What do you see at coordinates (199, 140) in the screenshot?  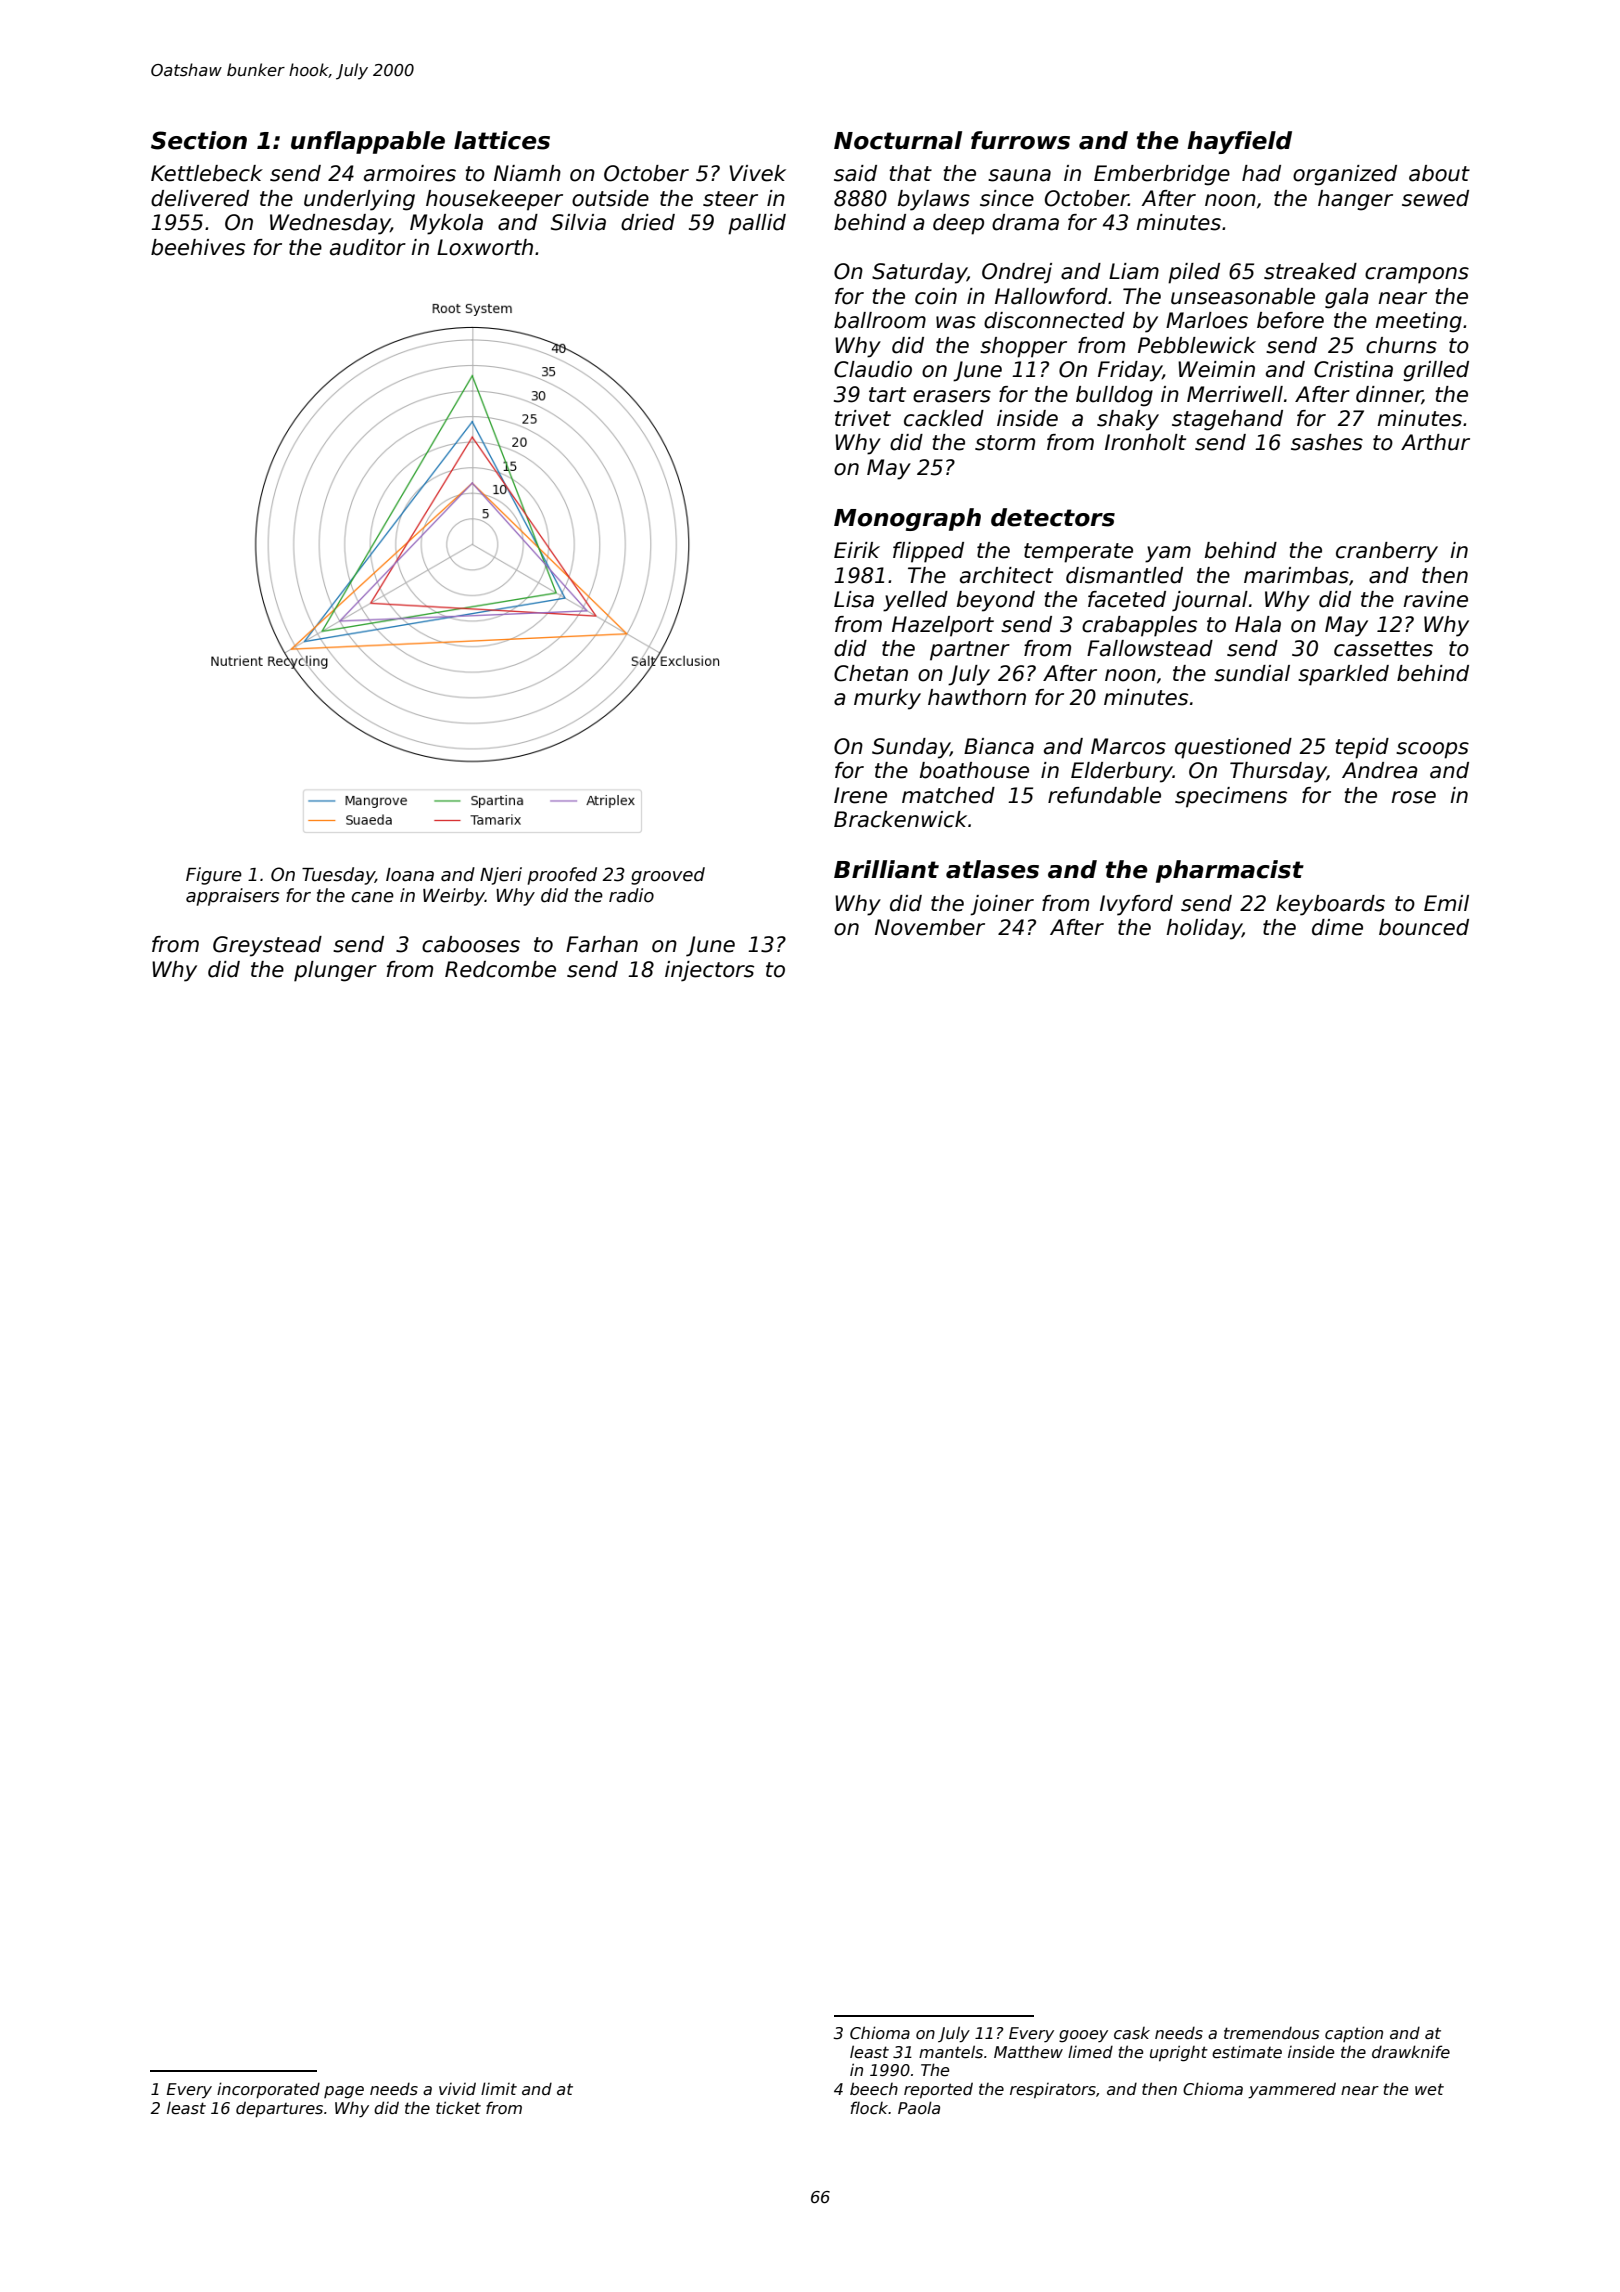 I see `Section` at bounding box center [199, 140].
